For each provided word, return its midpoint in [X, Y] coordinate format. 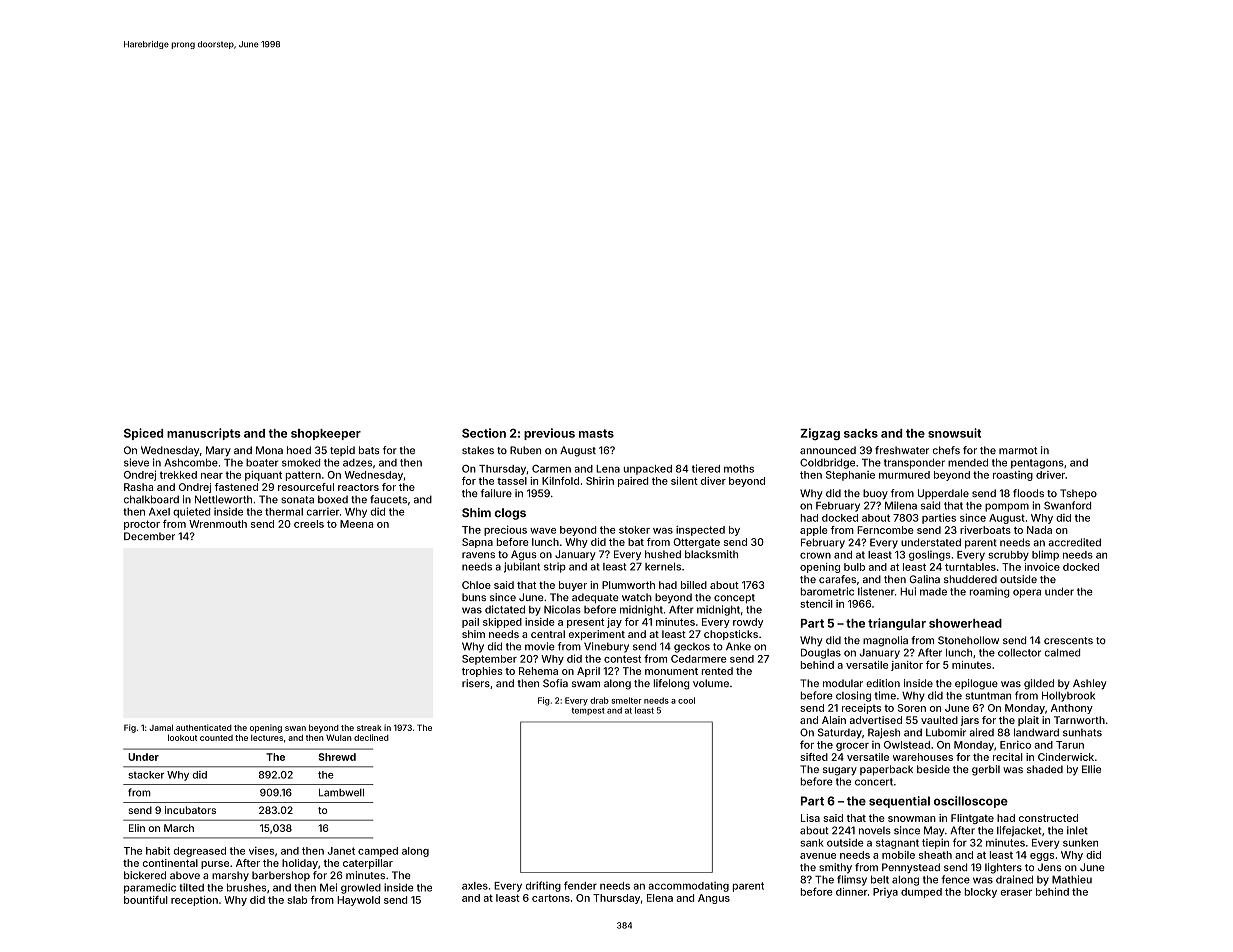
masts [596, 433]
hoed [299, 450]
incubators [190, 810]
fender [580, 885]
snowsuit [954, 433]
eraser [1016, 893]
